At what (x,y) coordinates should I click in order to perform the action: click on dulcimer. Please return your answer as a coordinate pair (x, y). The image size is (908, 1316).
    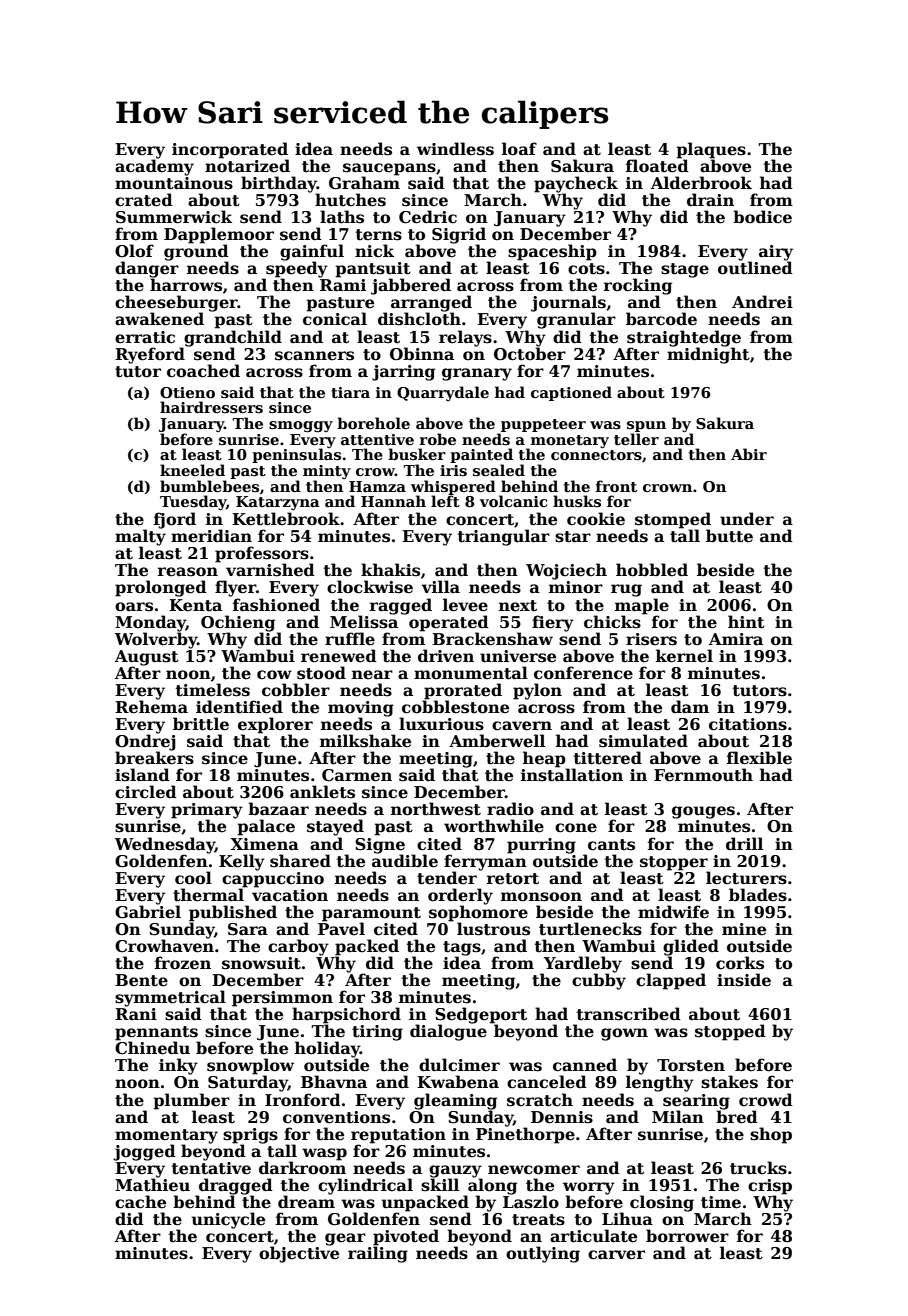
    Looking at the image, I should click on (459, 1065).
